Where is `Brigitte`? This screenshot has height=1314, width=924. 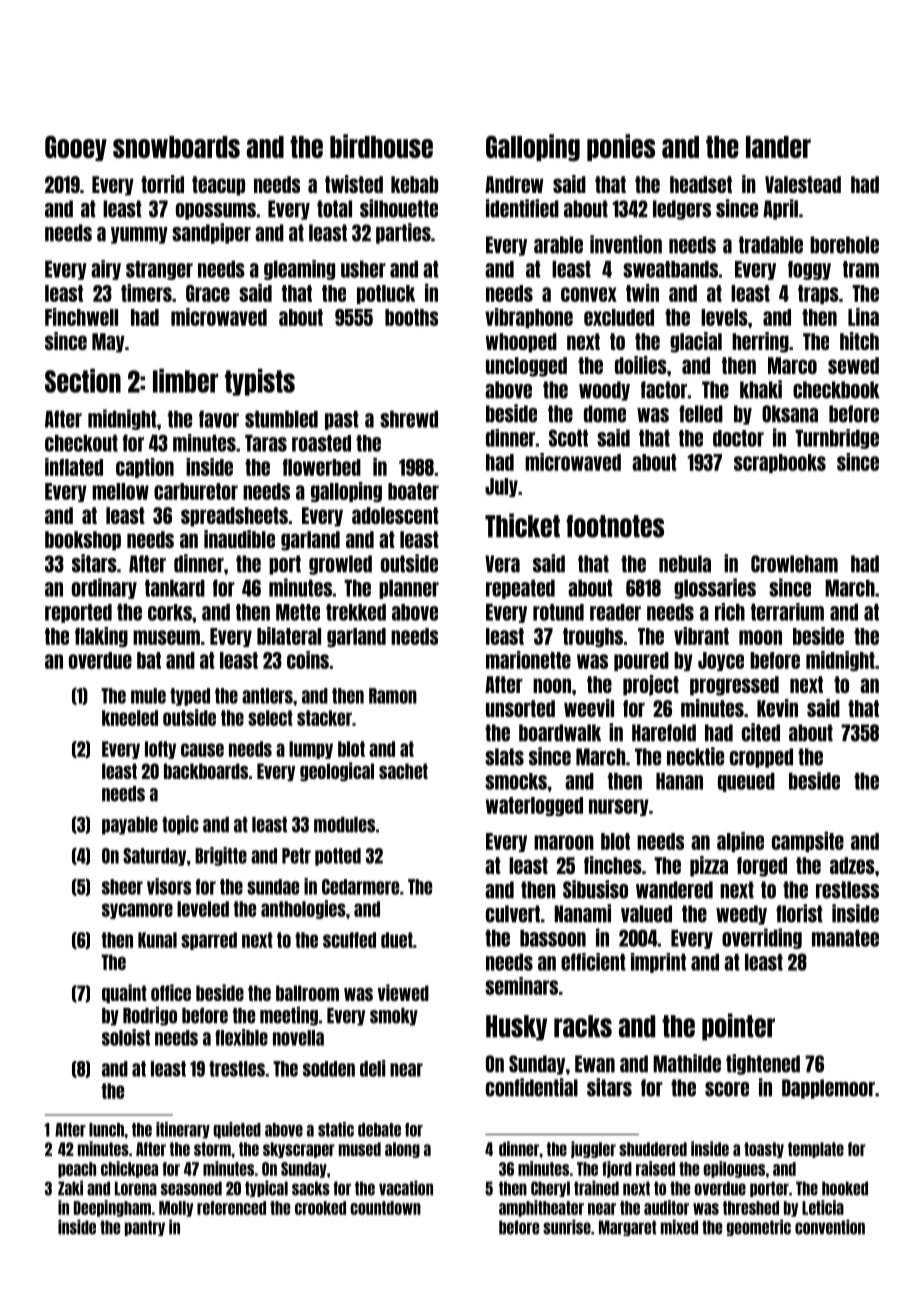
Brigitte is located at coordinates (221, 856).
